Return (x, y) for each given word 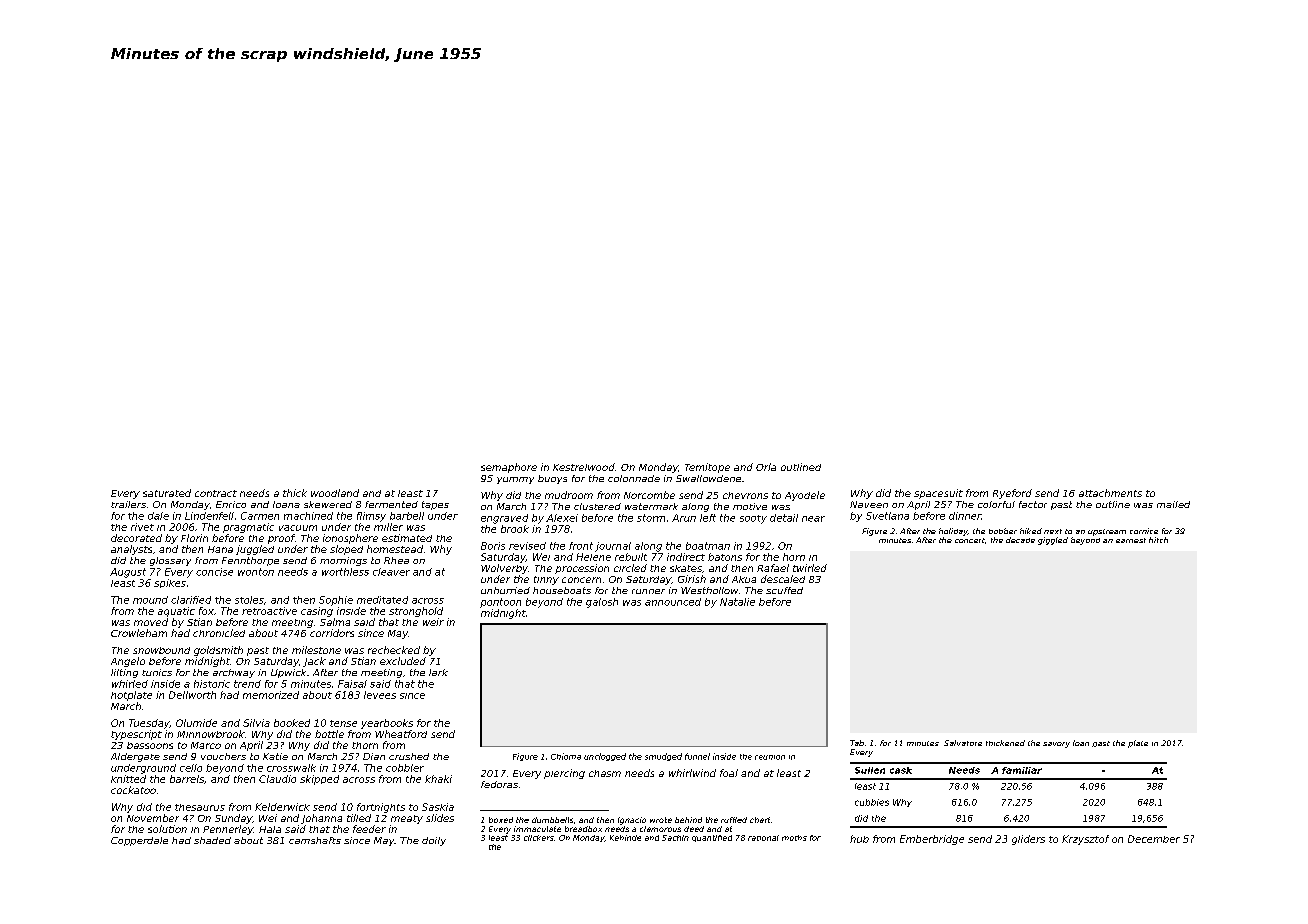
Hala (270, 829)
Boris (493, 546)
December (1154, 839)
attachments (1110, 493)
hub (859, 839)
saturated (167, 493)
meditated (382, 600)
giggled (1053, 541)
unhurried (505, 590)
